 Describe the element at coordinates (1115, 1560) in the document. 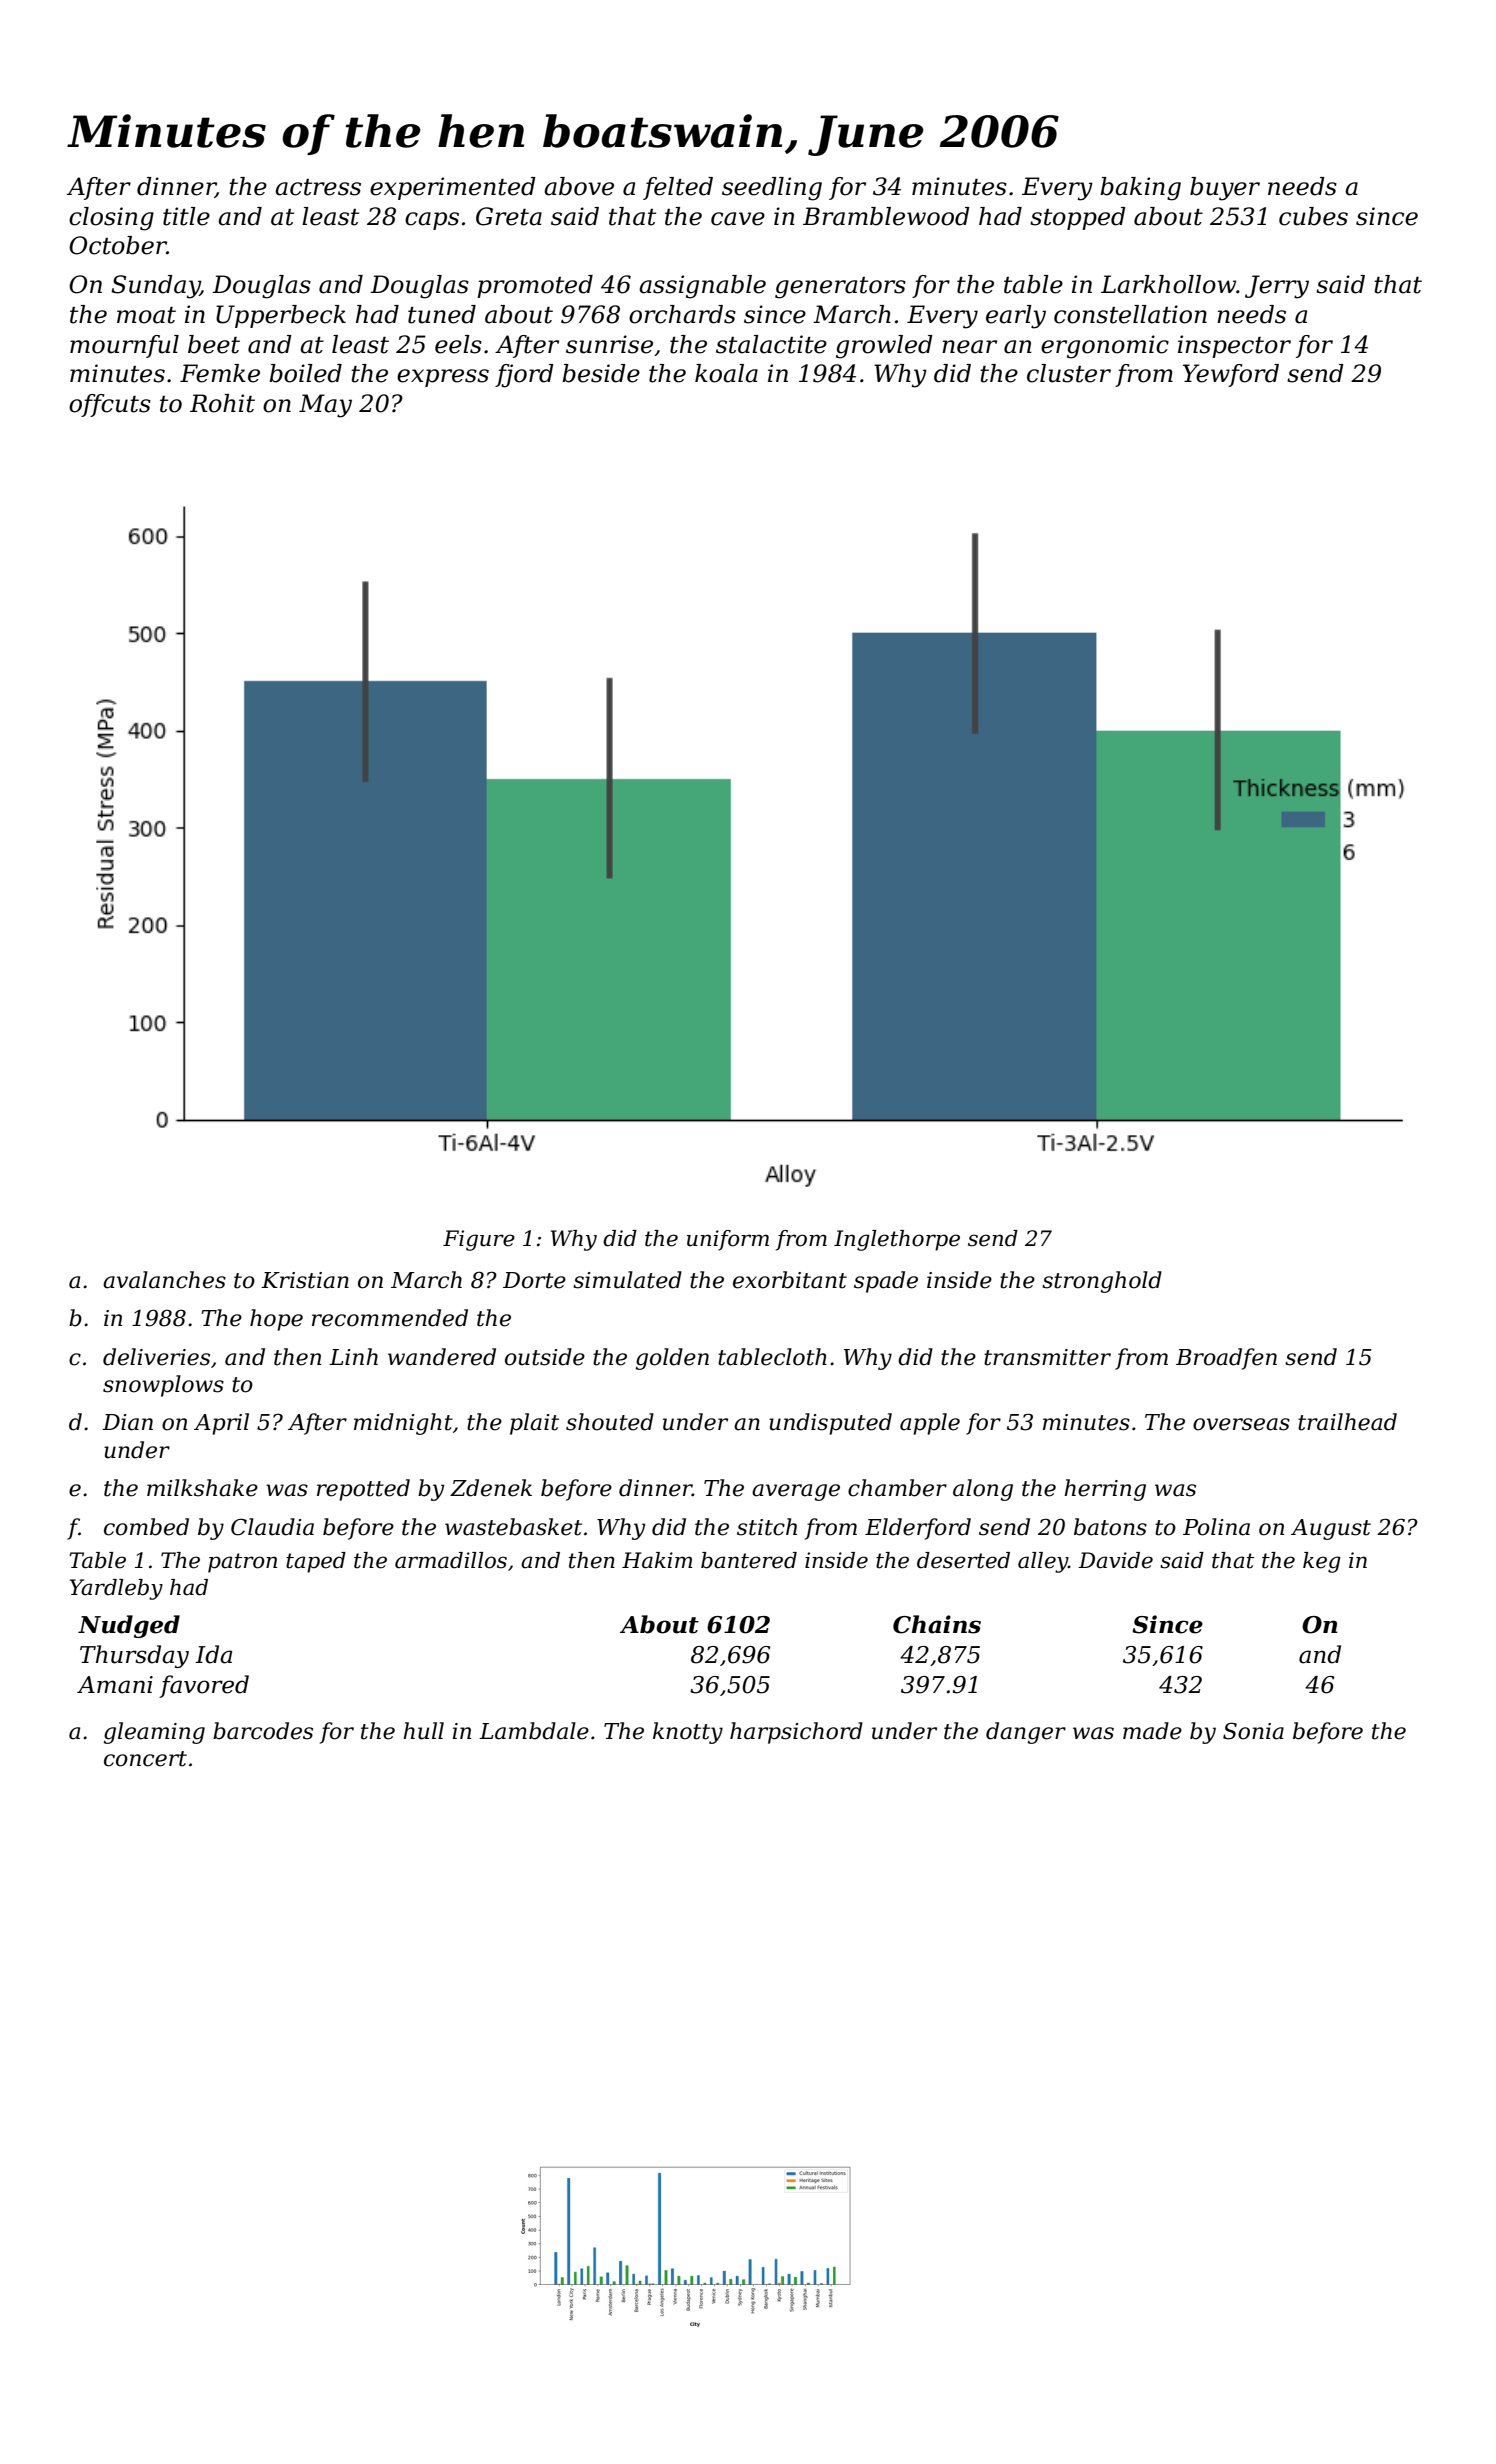

I see `Davide` at that location.
